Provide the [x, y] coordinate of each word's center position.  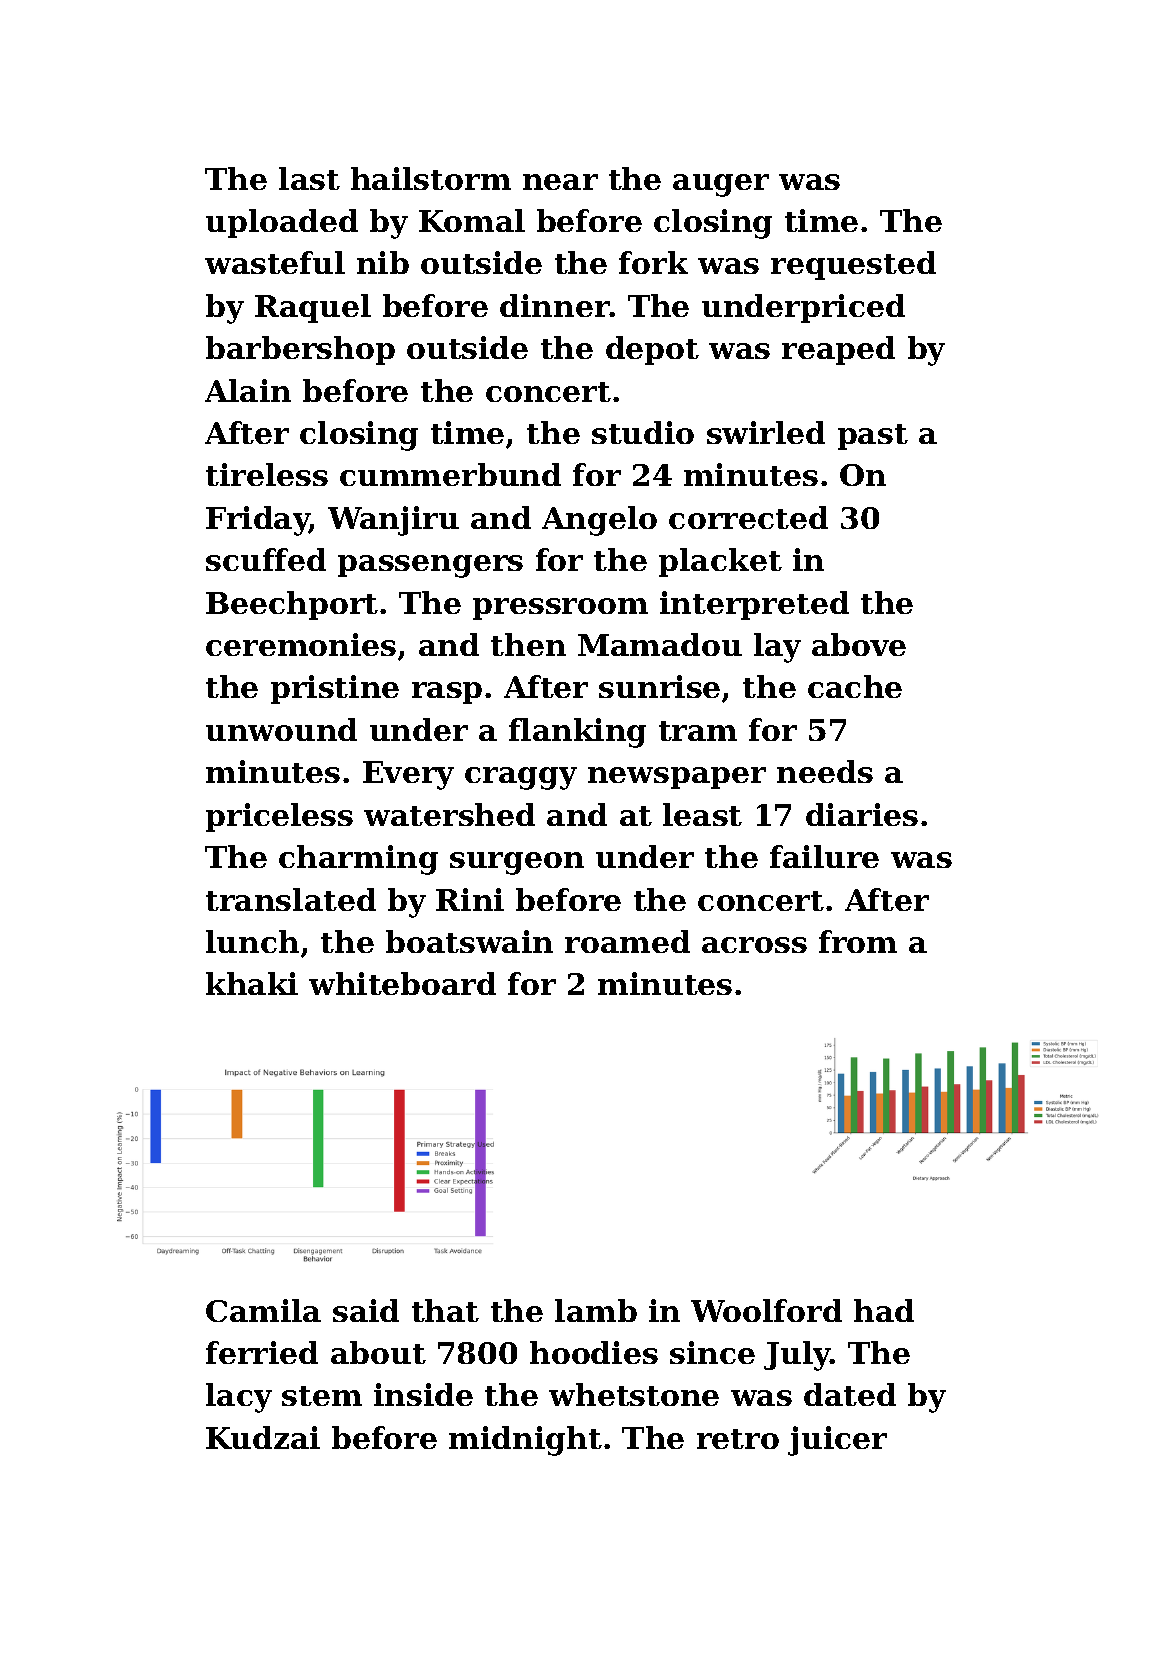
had [884, 1310]
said [366, 1310]
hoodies [594, 1352]
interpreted [754, 605]
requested [853, 265]
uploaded [282, 223]
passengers [430, 566]
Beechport [292, 605]
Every [408, 775]
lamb [596, 1310]
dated [850, 1394]
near [560, 182]
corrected [748, 517]
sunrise [659, 686]
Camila [263, 1310]
